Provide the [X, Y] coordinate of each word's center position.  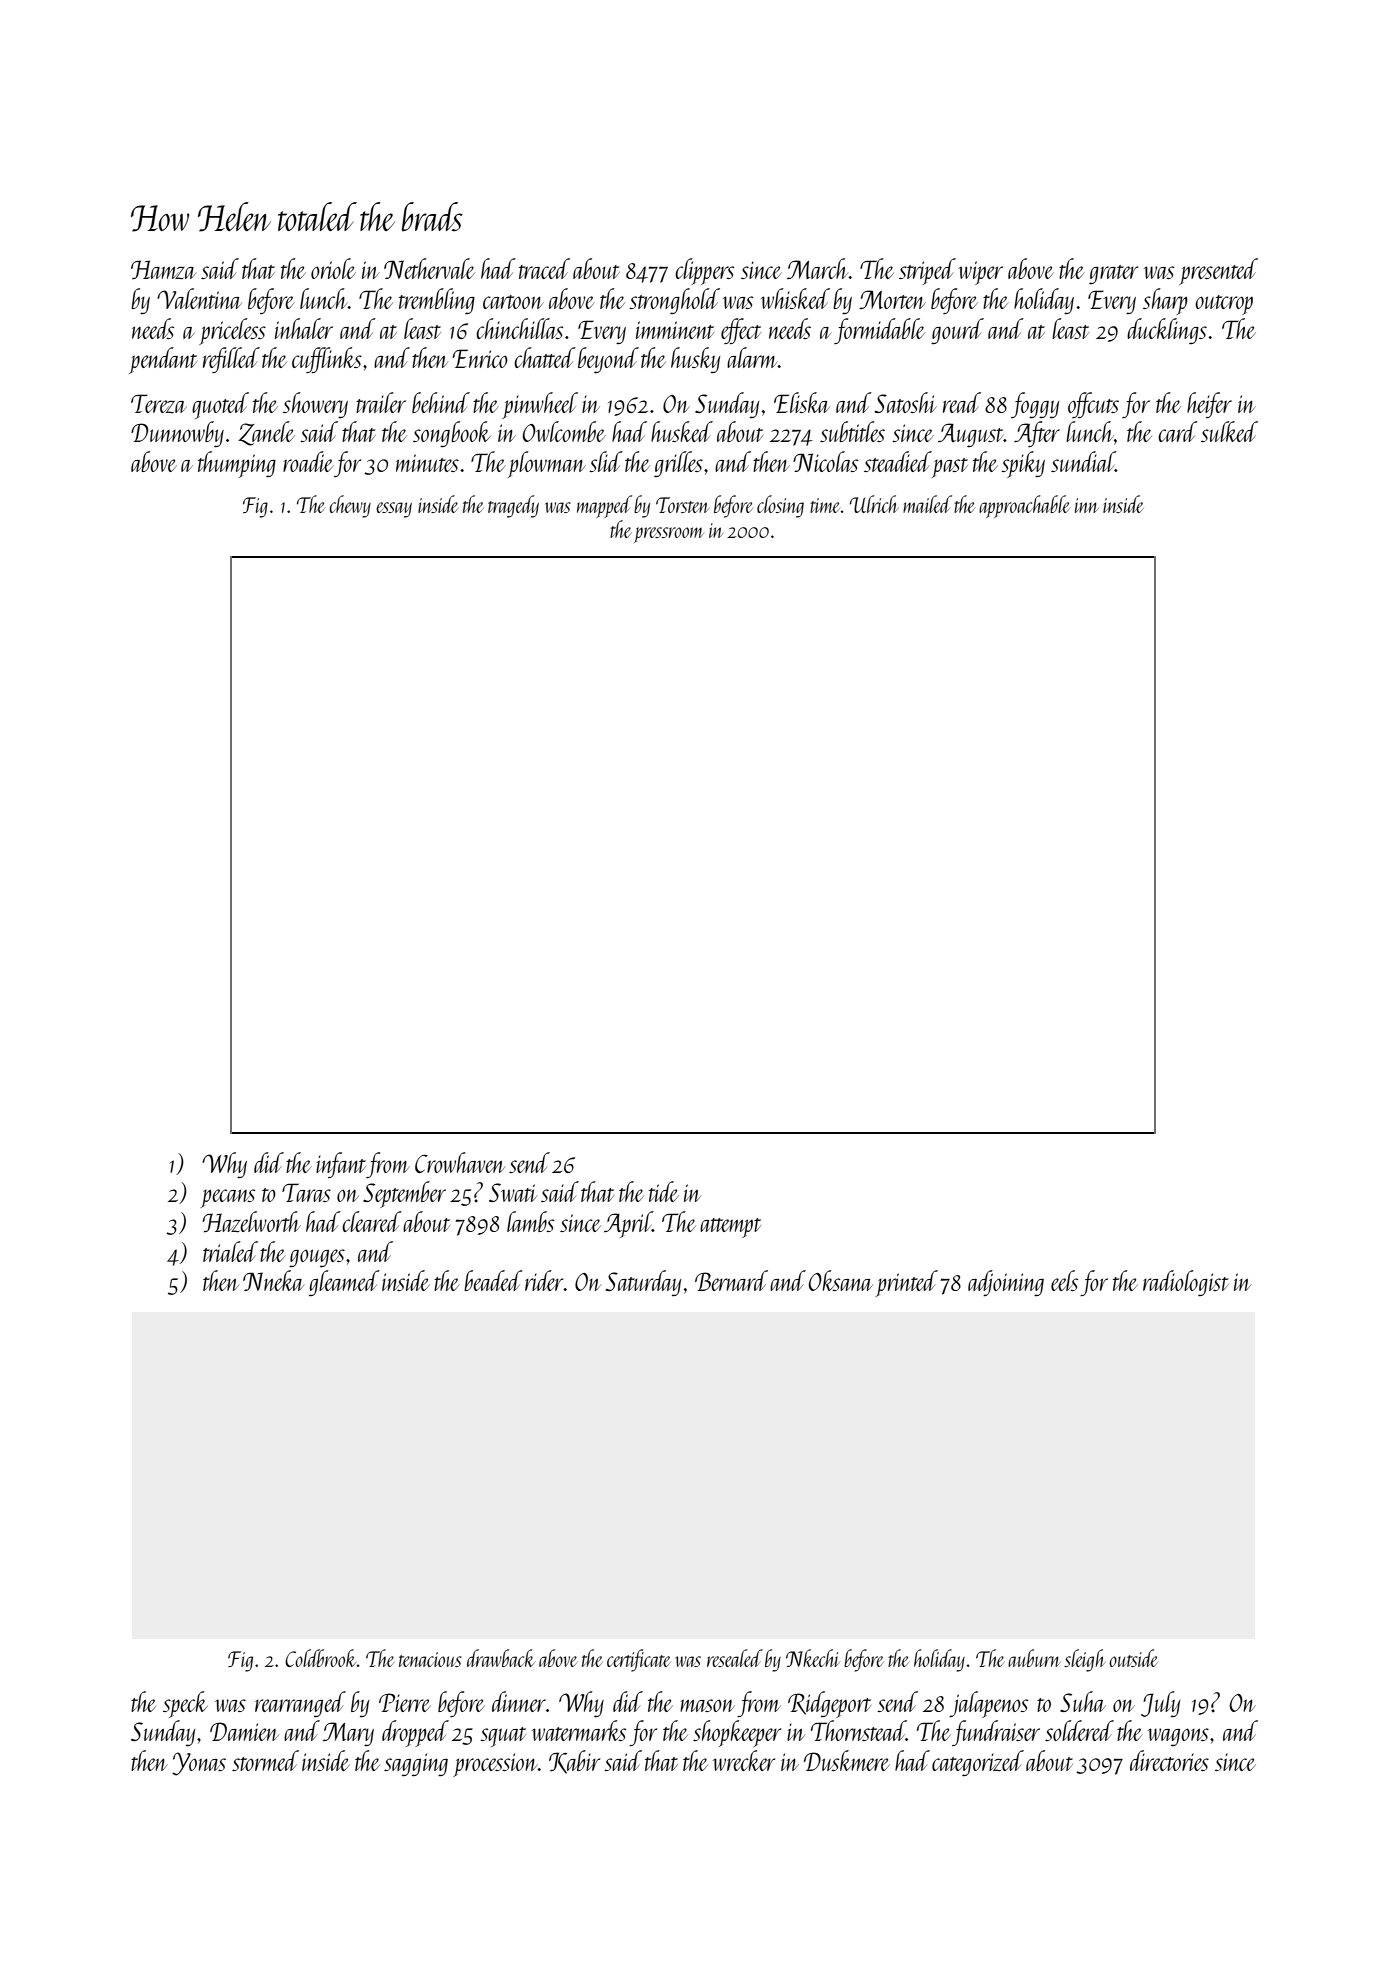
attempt [730, 1228]
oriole [333, 268]
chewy [350, 506]
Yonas [199, 1764]
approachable [1024, 506]
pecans [228, 1198]
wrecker [744, 1760]
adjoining [1006, 1283]
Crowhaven [460, 1162]
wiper [980, 273]
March [818, 268]
